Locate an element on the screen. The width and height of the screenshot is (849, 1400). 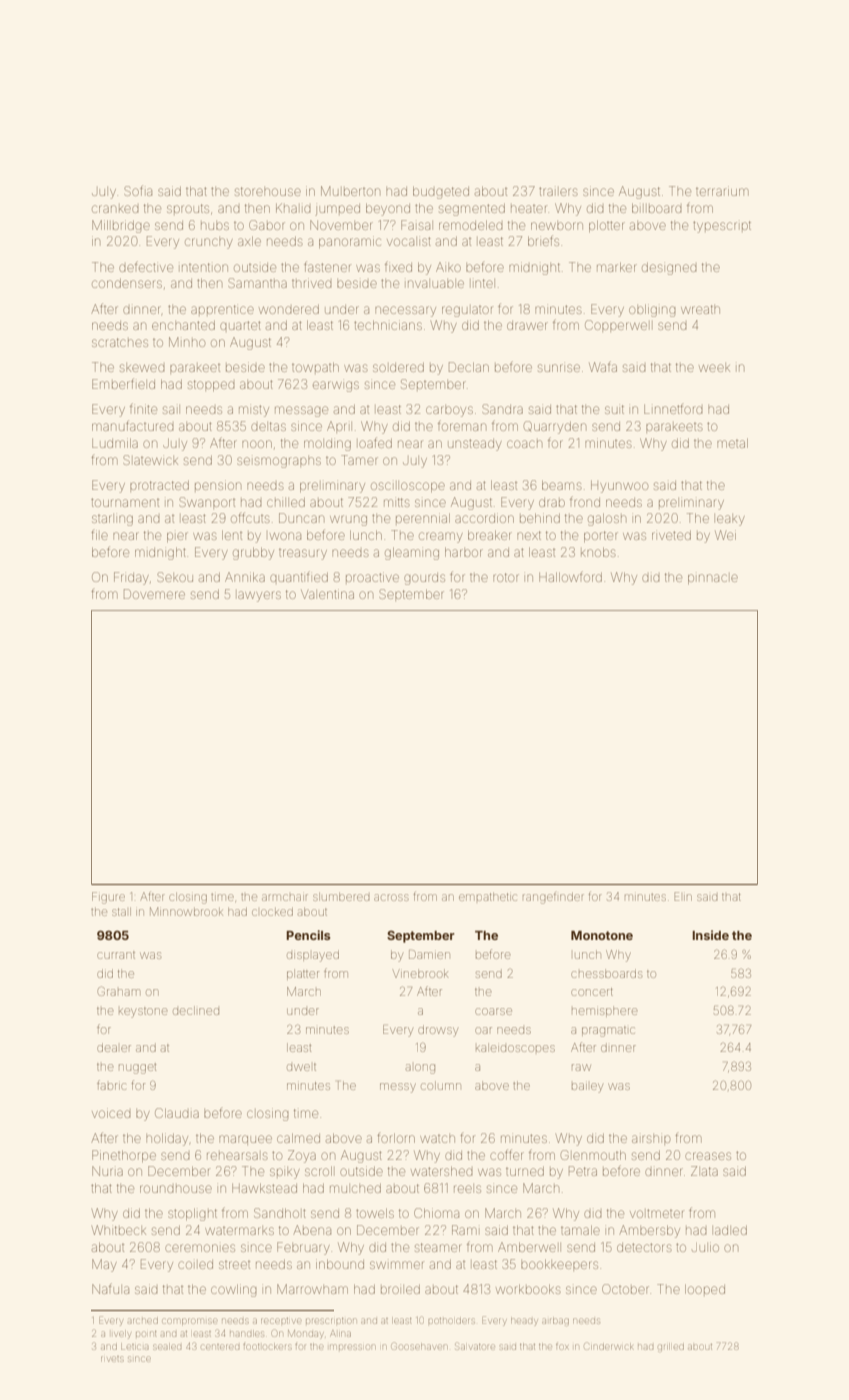
stall is located at coordinates (121, 912).
